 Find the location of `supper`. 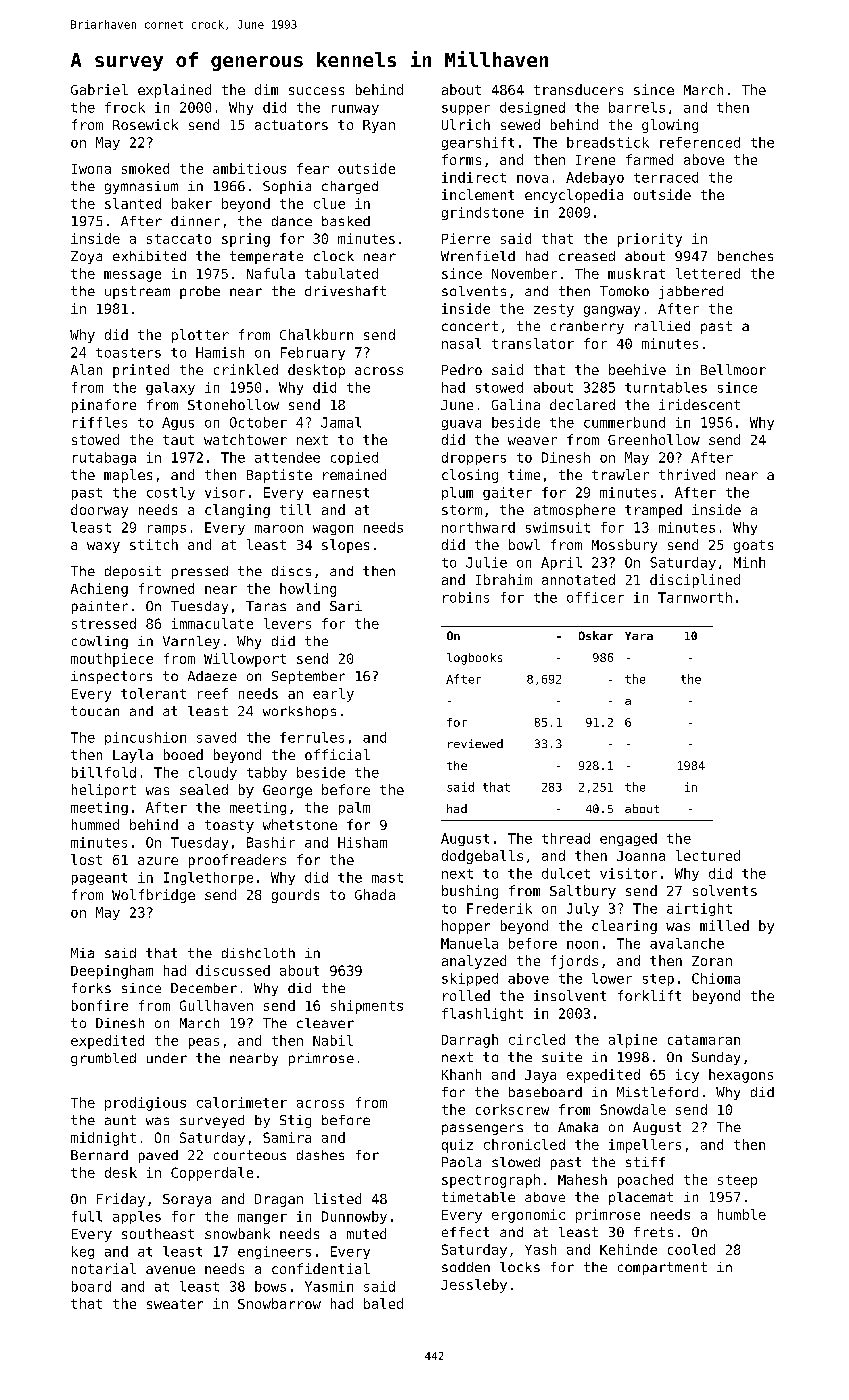

supper is located at coordinates (466, 110).
